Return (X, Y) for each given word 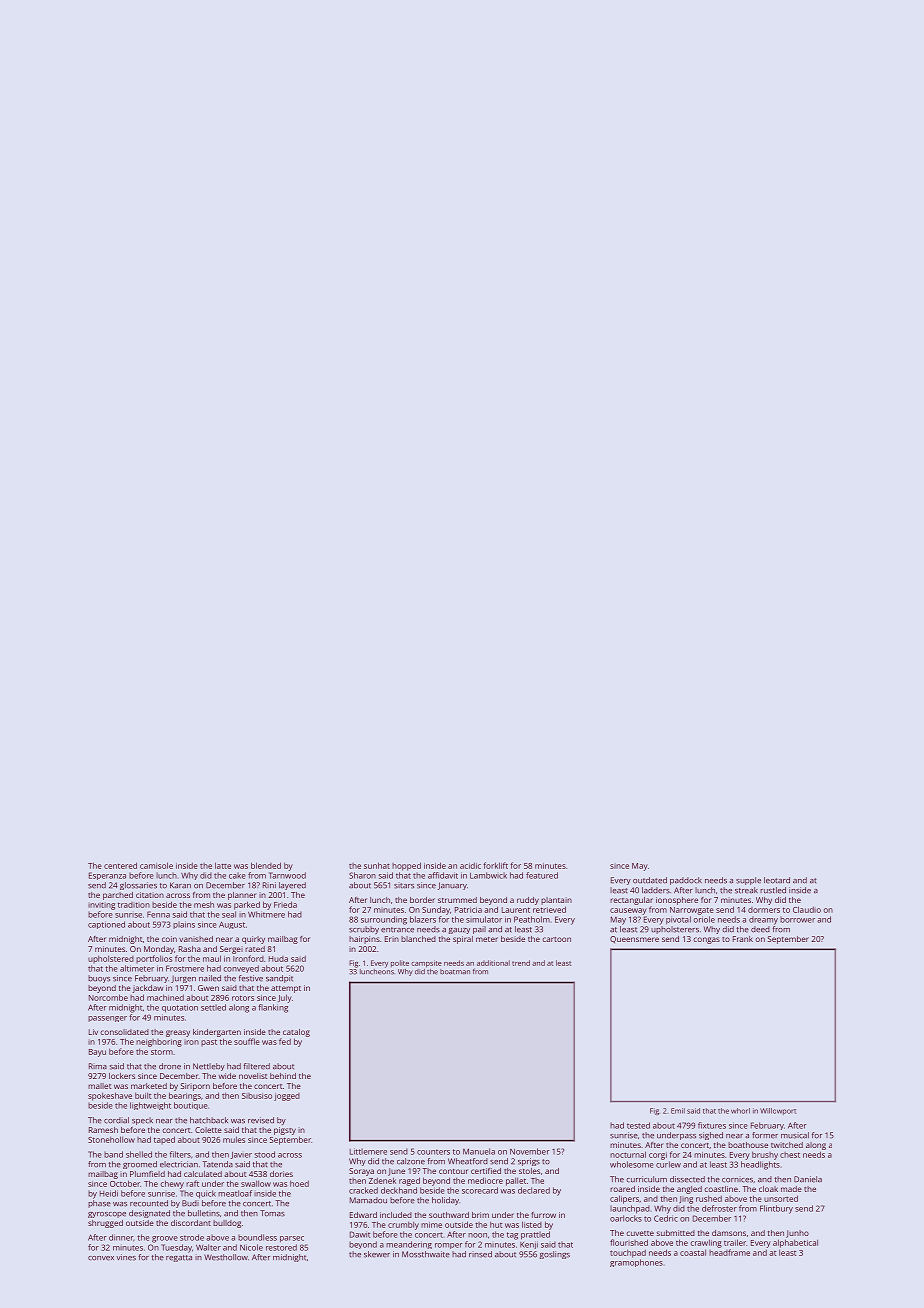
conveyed (241, 969)
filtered (257, 1066)
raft (192, 1183)
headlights (760, 1165)
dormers (764, 910)
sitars (404, 885)
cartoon (556, 939)
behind (283, 1076)
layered (292, 886)
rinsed (480, 1254)
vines (126, 1257)
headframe (729, 1252)
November (530, 1151)
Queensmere (634, 940)
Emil (678, 1111)
